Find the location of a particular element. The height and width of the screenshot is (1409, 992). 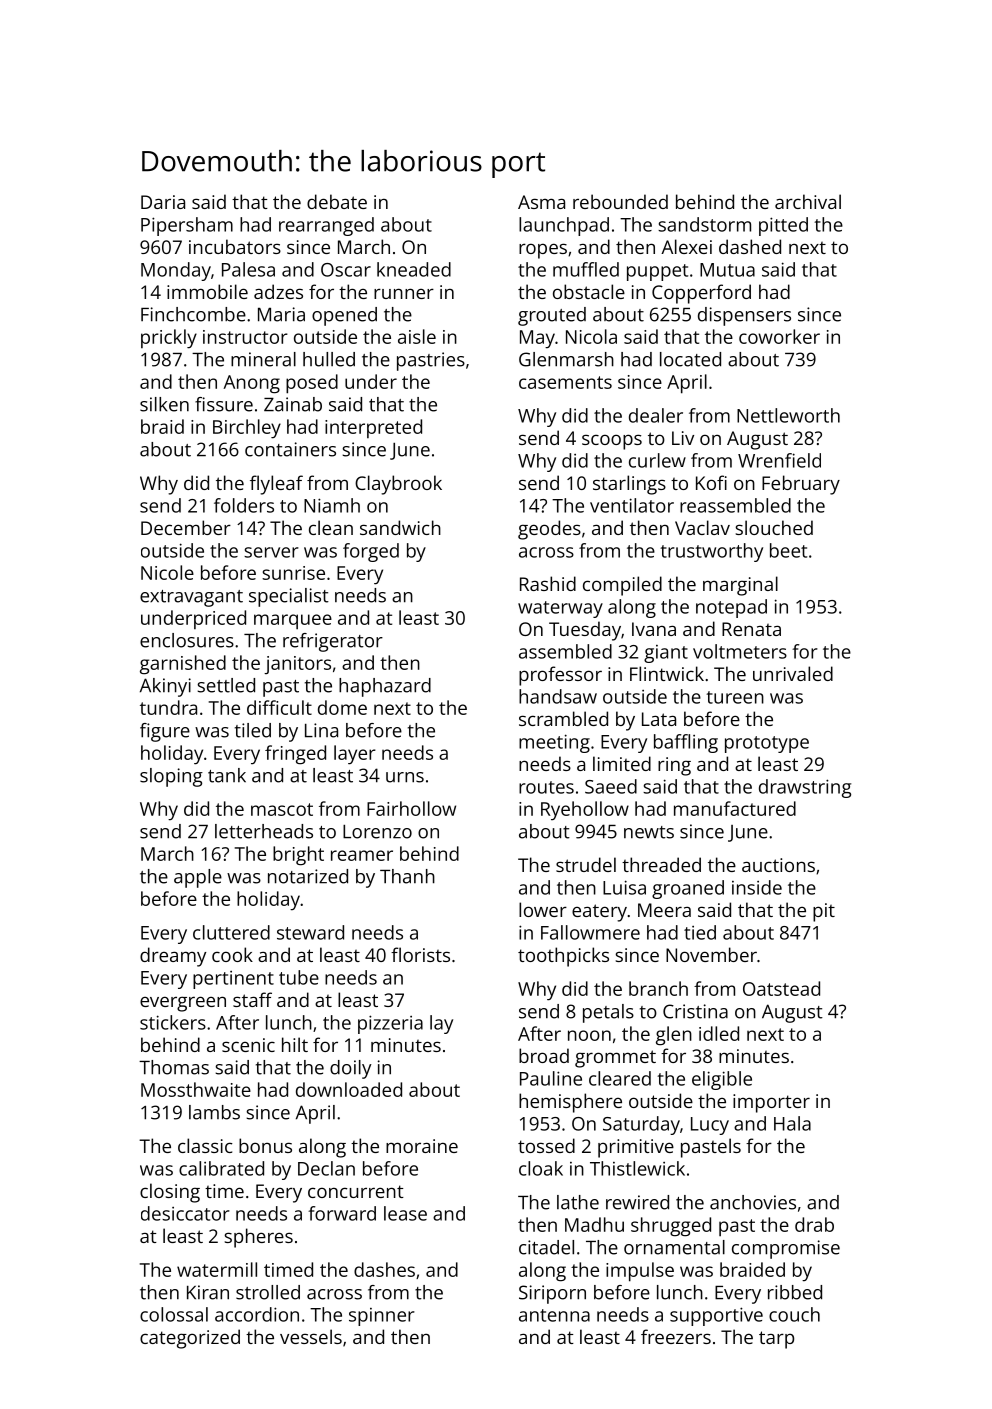

archival is located at coordinates (808, 201).
